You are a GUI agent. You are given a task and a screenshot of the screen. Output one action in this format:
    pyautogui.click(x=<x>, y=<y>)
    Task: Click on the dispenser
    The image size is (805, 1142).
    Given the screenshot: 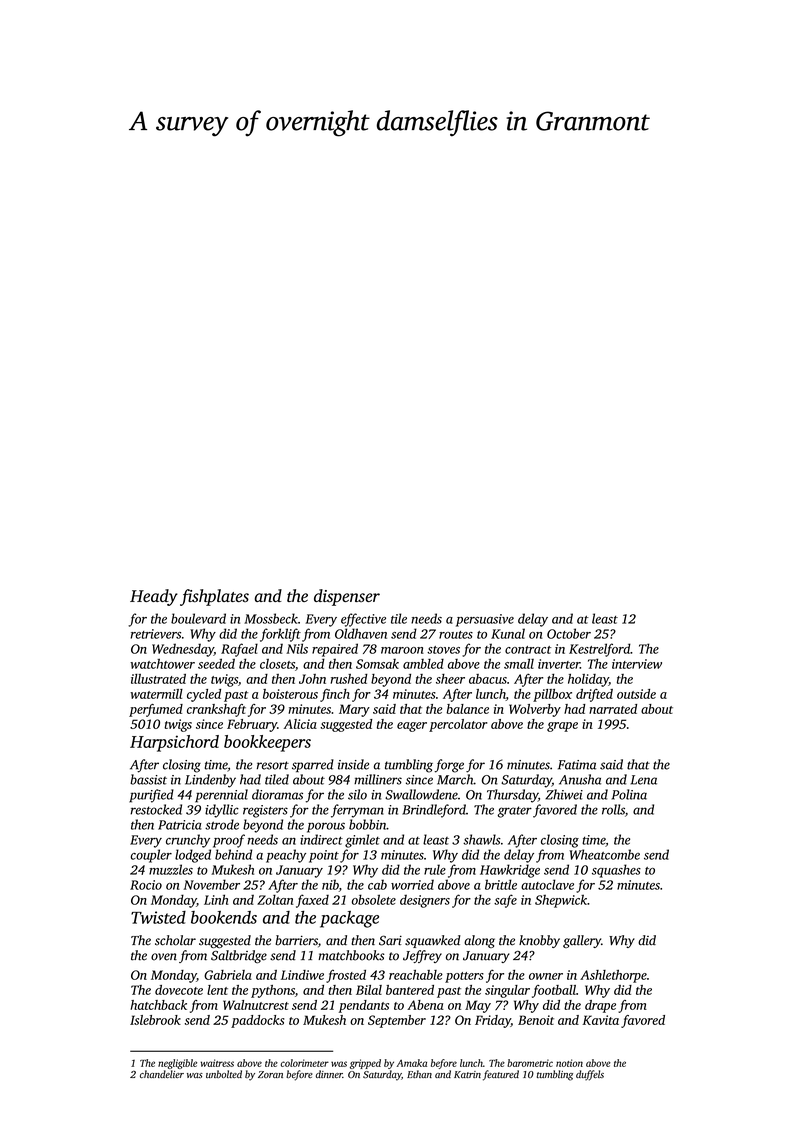 What is the action you would take?
    pyautogui.click(x=347, y=597)
